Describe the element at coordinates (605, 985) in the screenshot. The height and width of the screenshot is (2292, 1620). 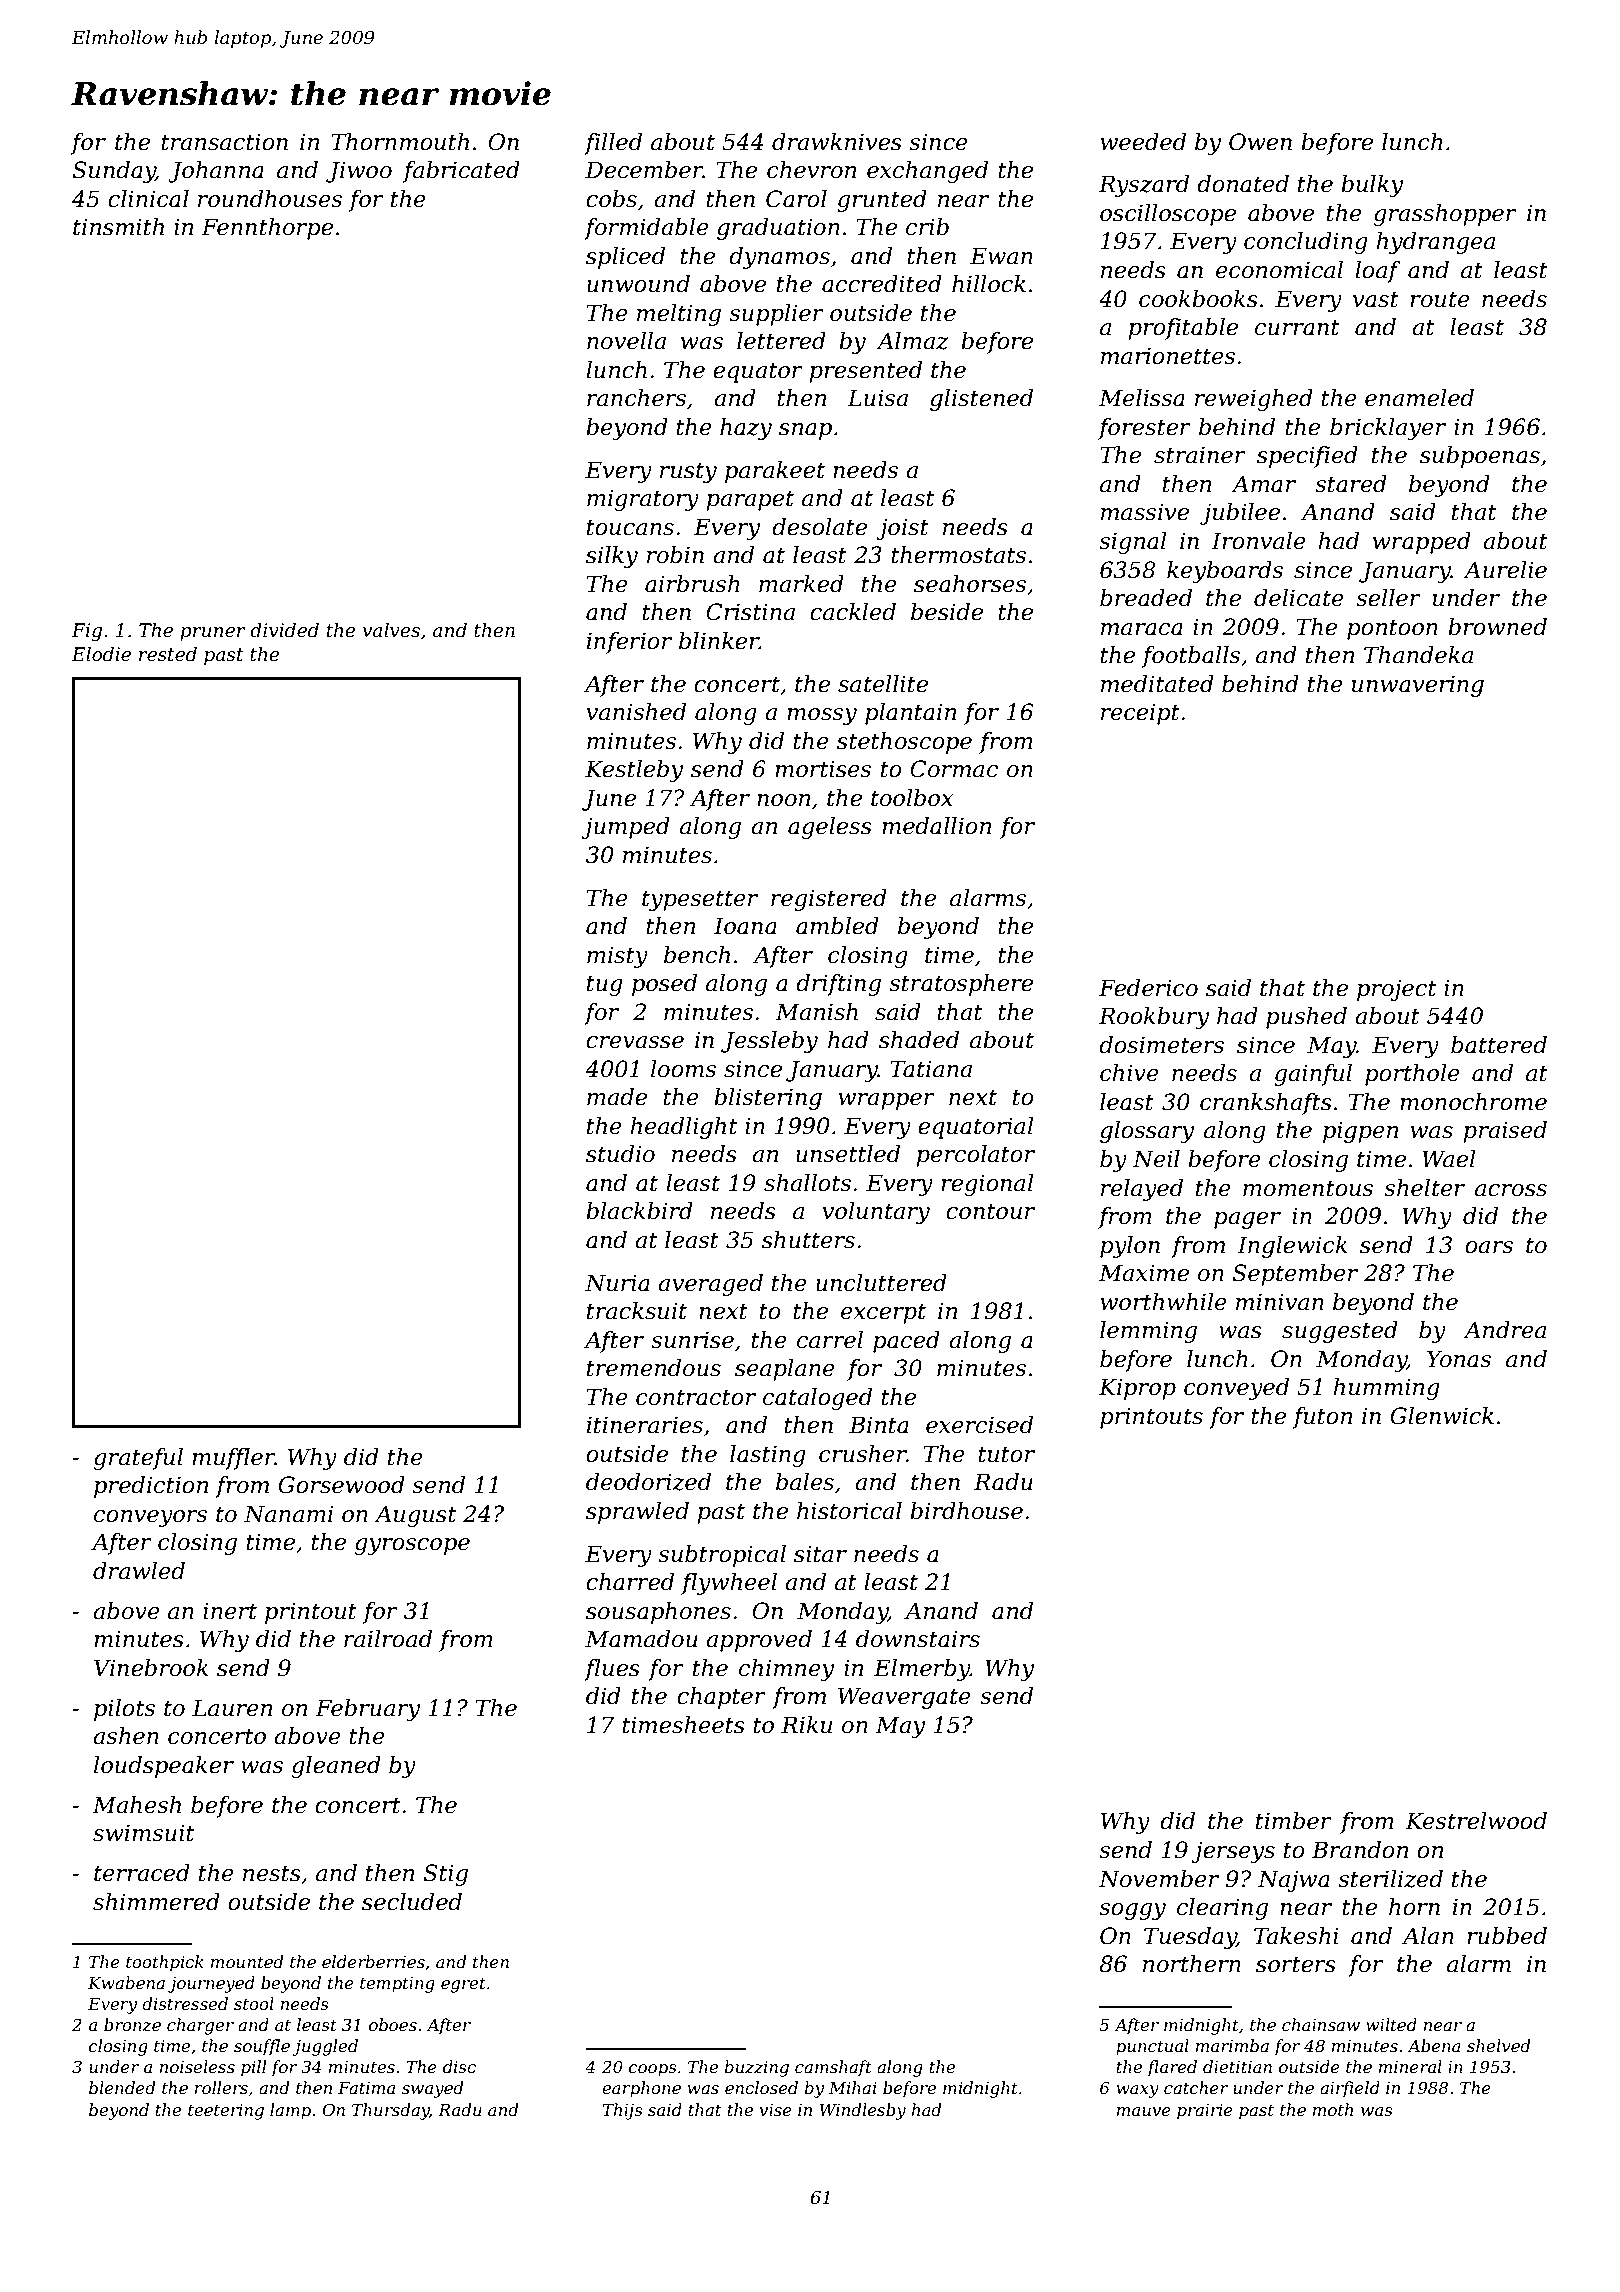
I see `tug` at that location.
